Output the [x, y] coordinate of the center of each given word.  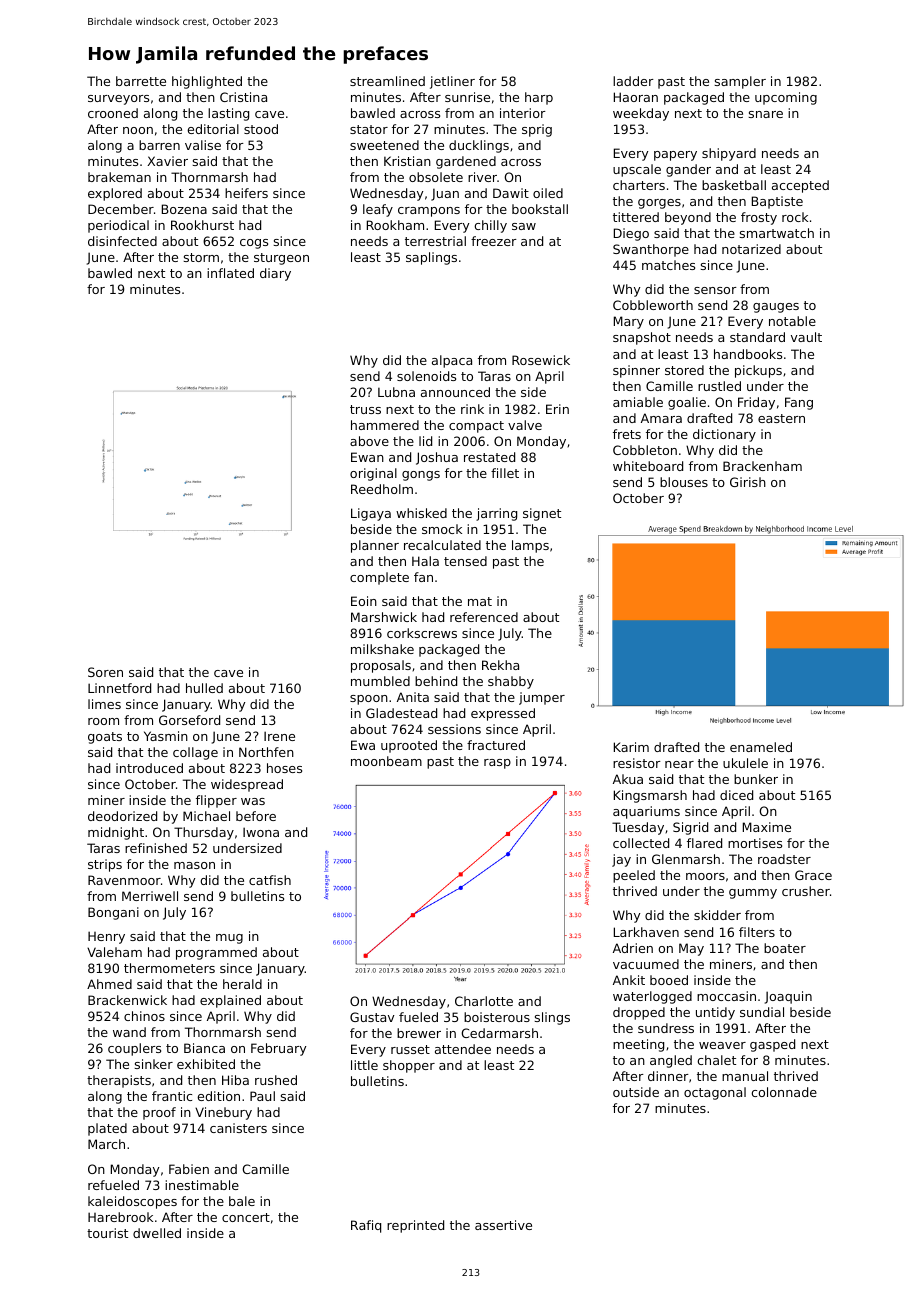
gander [688, 170]
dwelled [157, 1233]
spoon [369, 700]
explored [115, 194]
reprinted [415, 1226]
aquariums [646, 812]
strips [105, 865]
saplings [431, 258]
